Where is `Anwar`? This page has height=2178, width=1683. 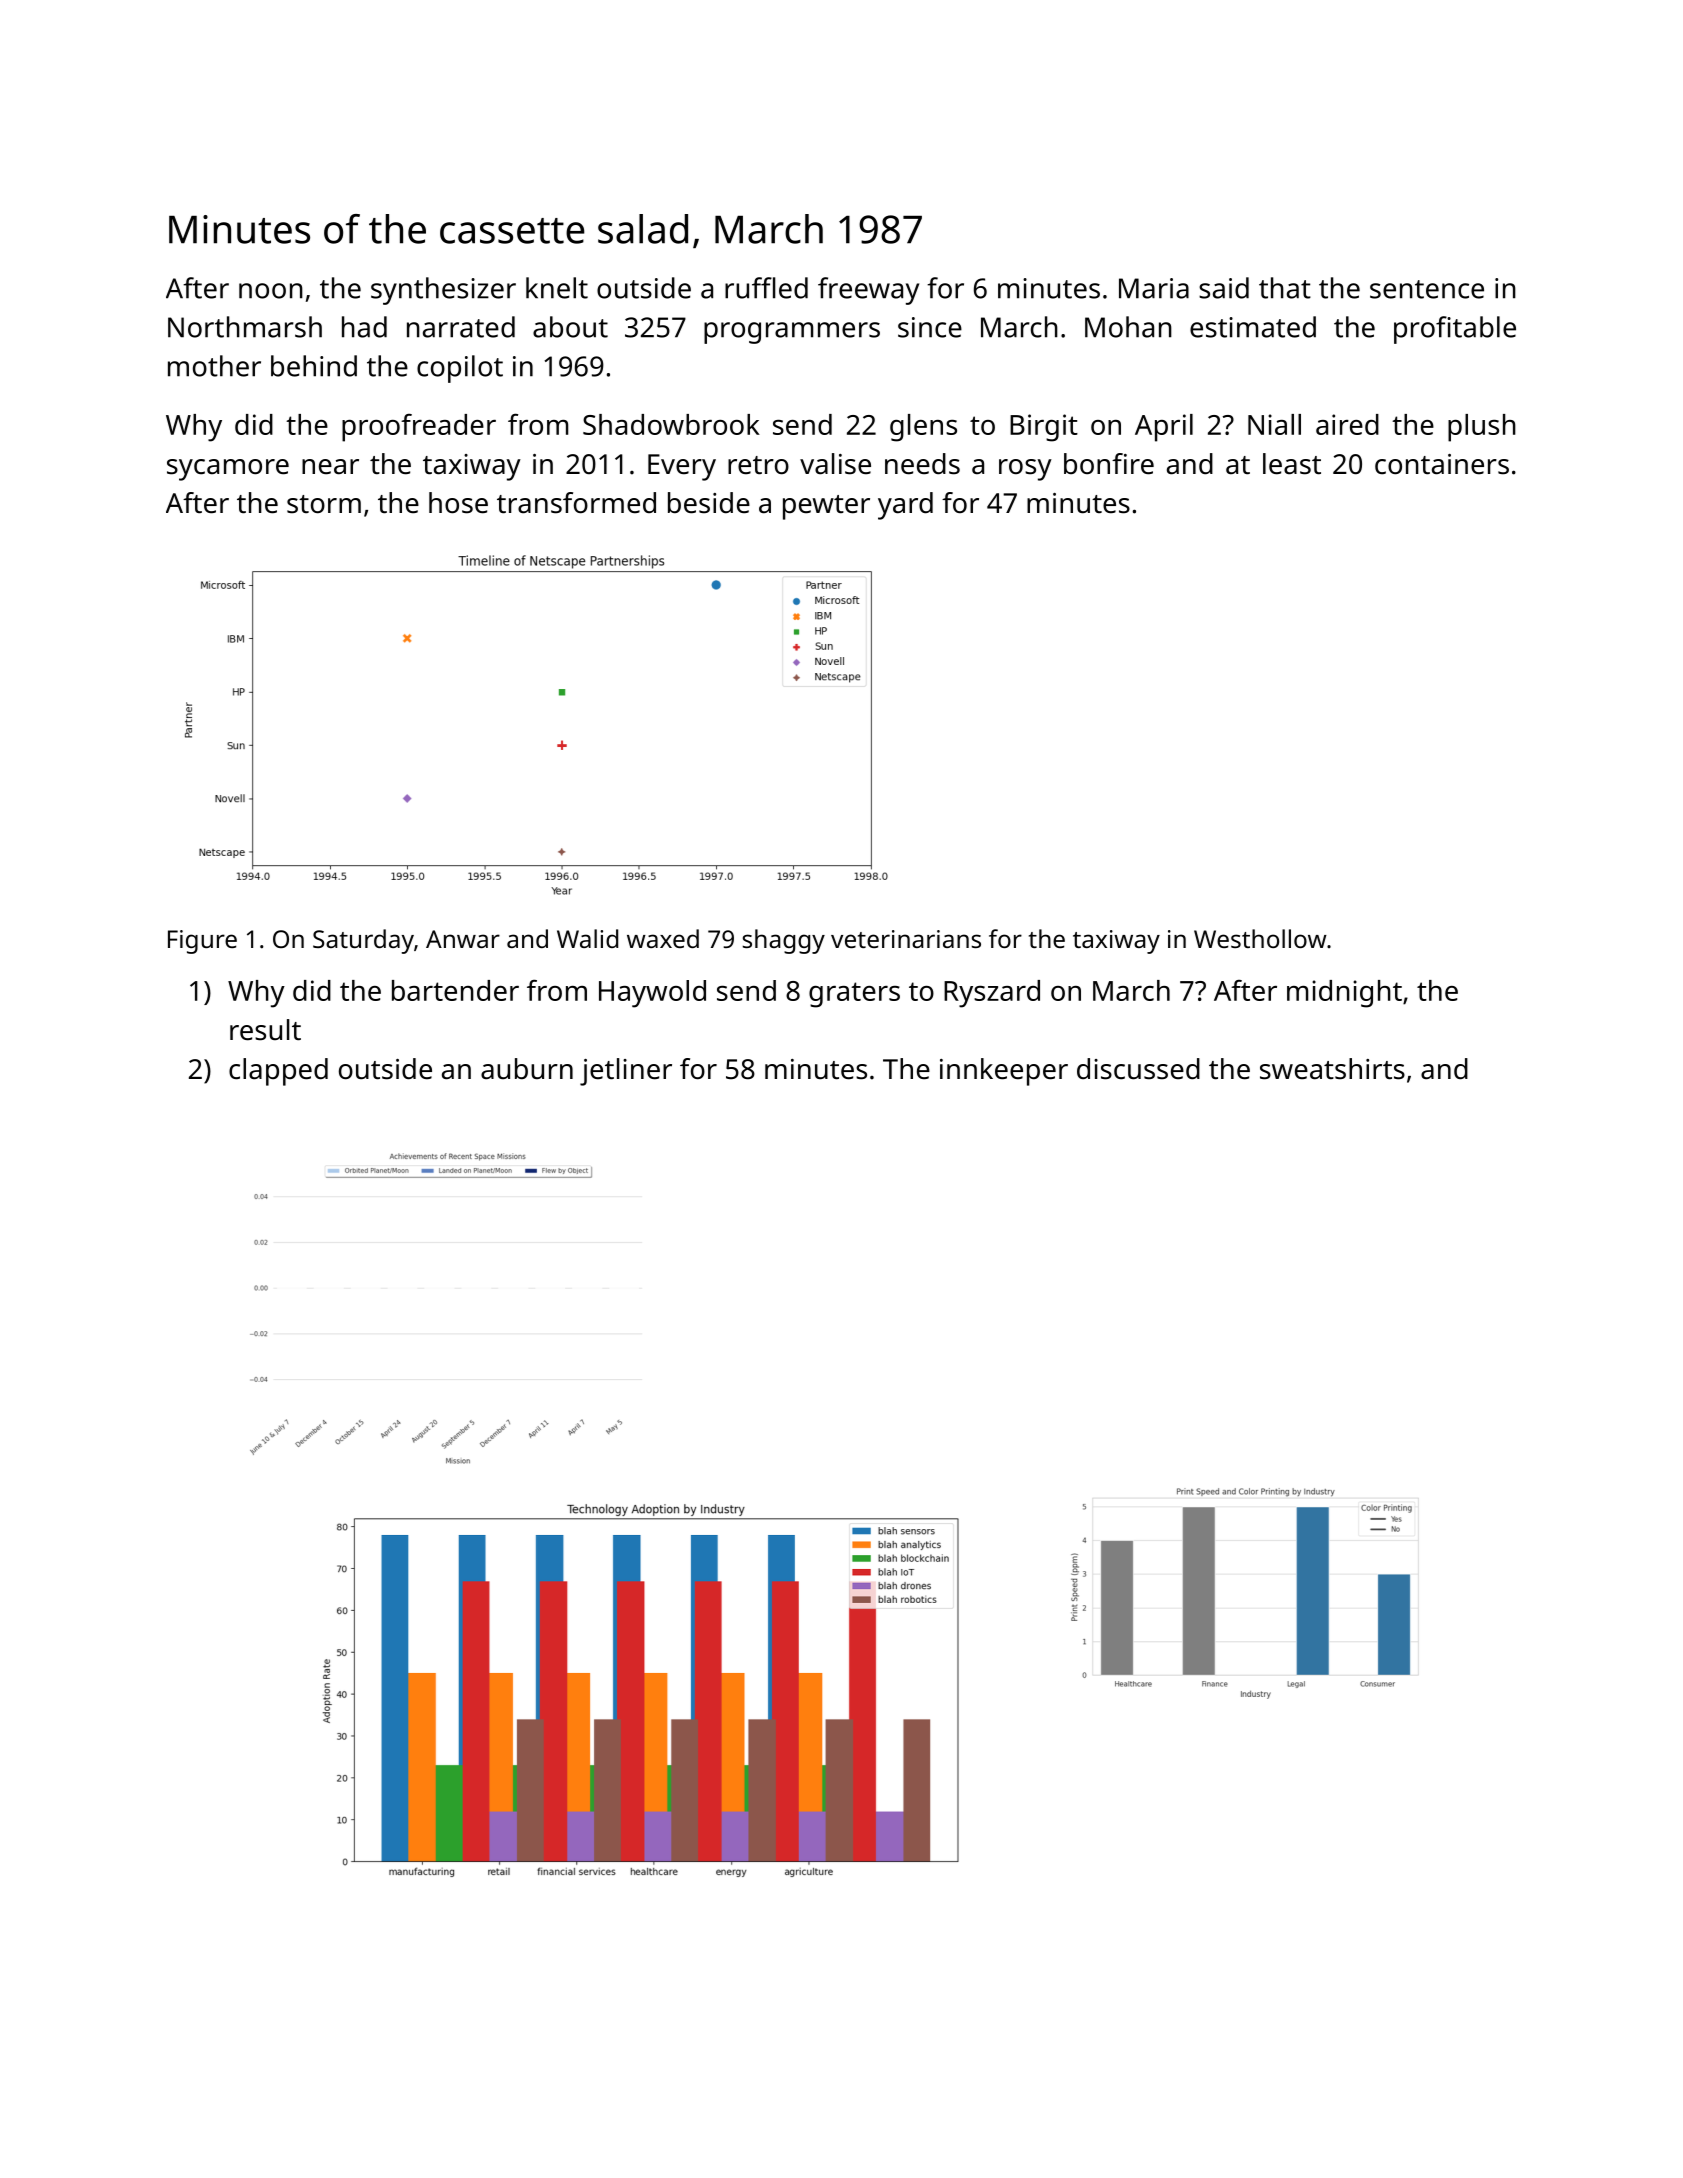 Anwar is located at coordinates (463, 939).
